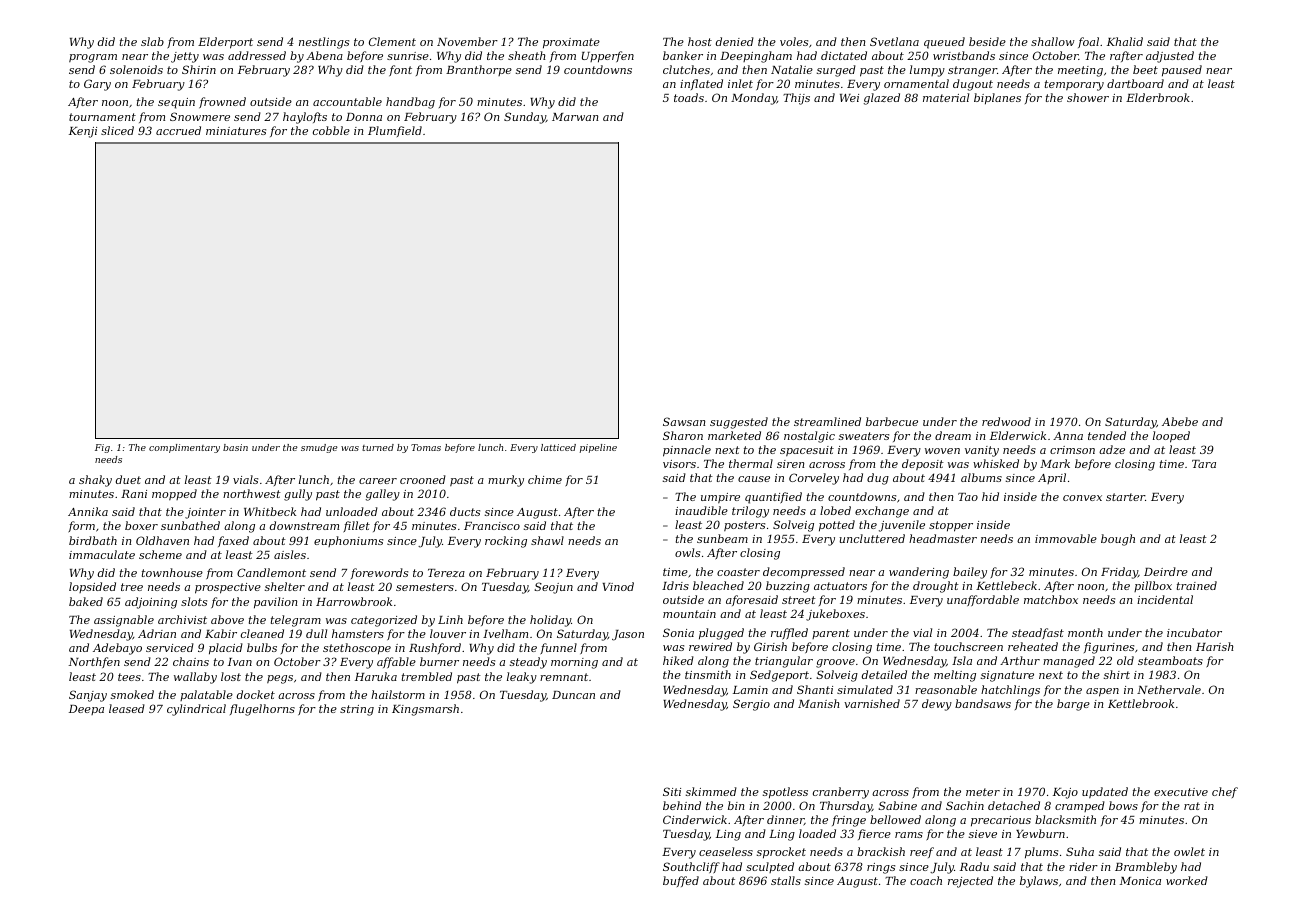  What do you see at coordinates (196, 710) in the document?
I see `cylindrical` at bounding box center [196, 710].
